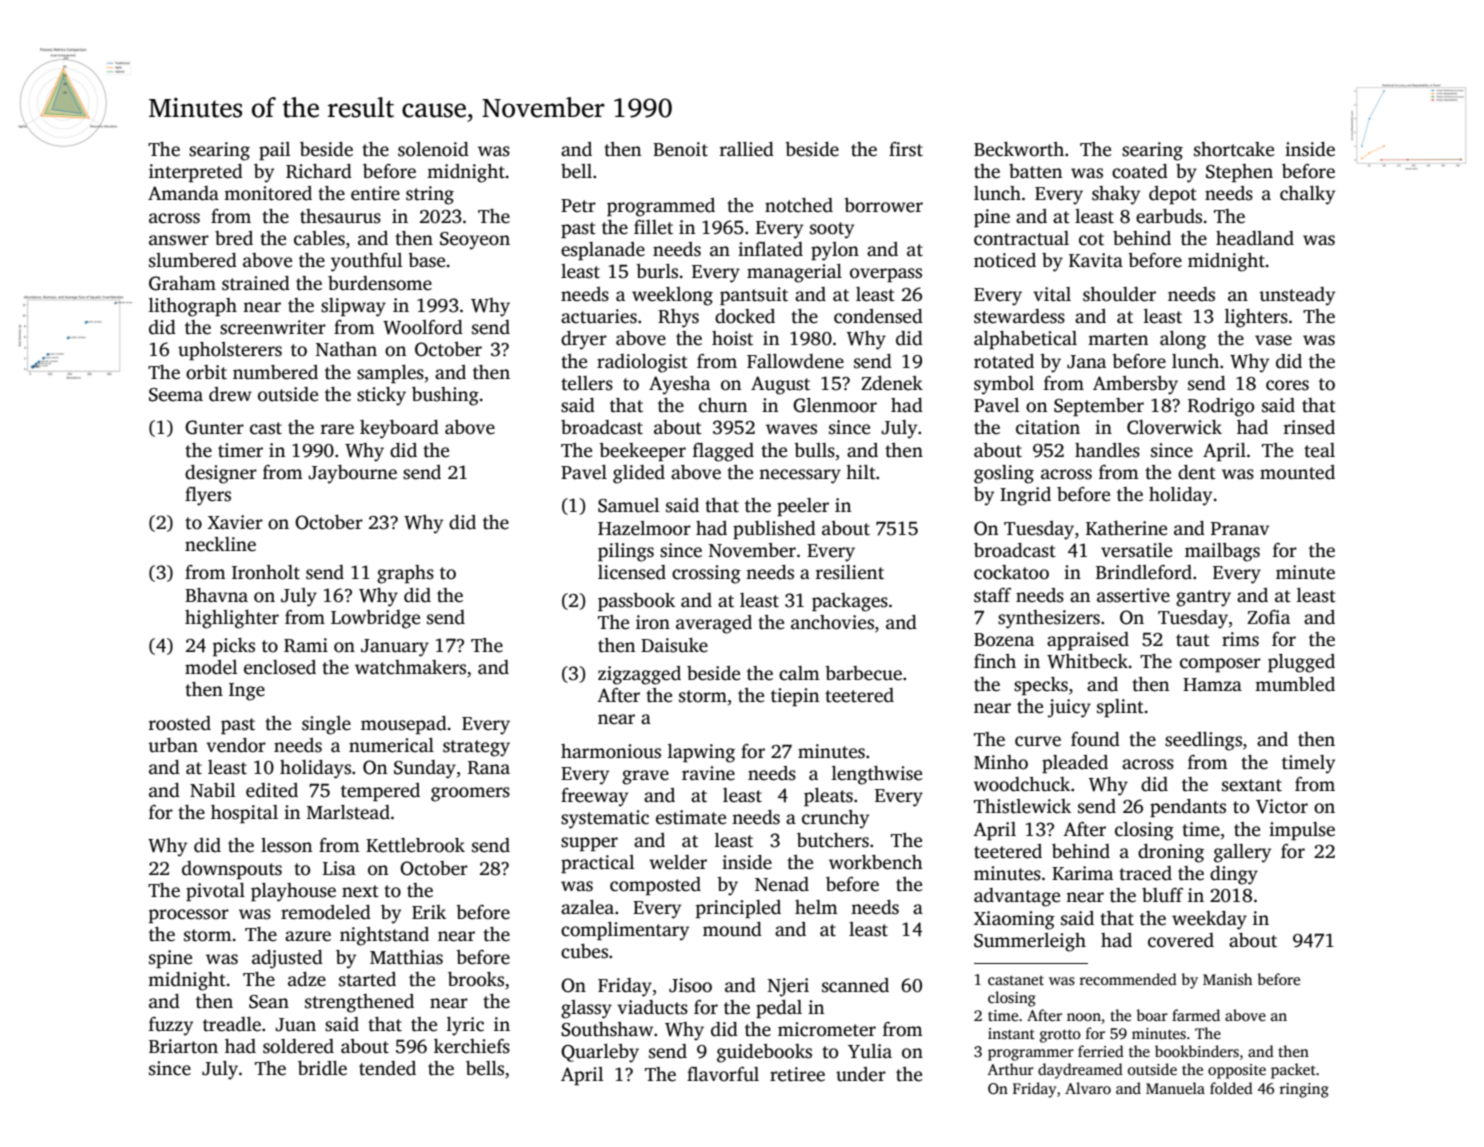 The image size is (1484, 1147). What do you see at coordinates (1234, 875) in the screenshot?
I see `dingy` at bounding box center [1234, 875].
